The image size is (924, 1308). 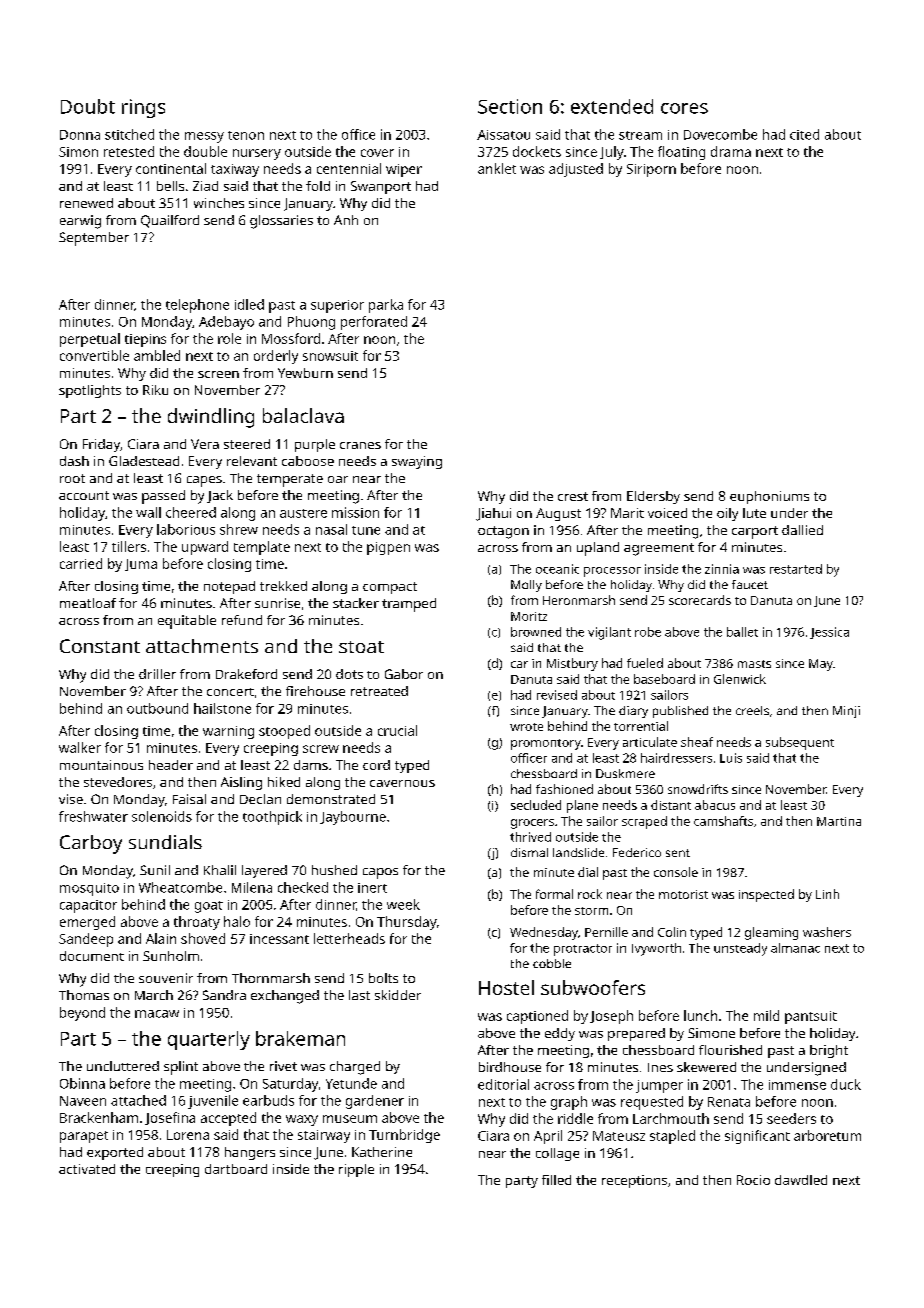 I want to click on cavernous, so click(x=402, y=783).
